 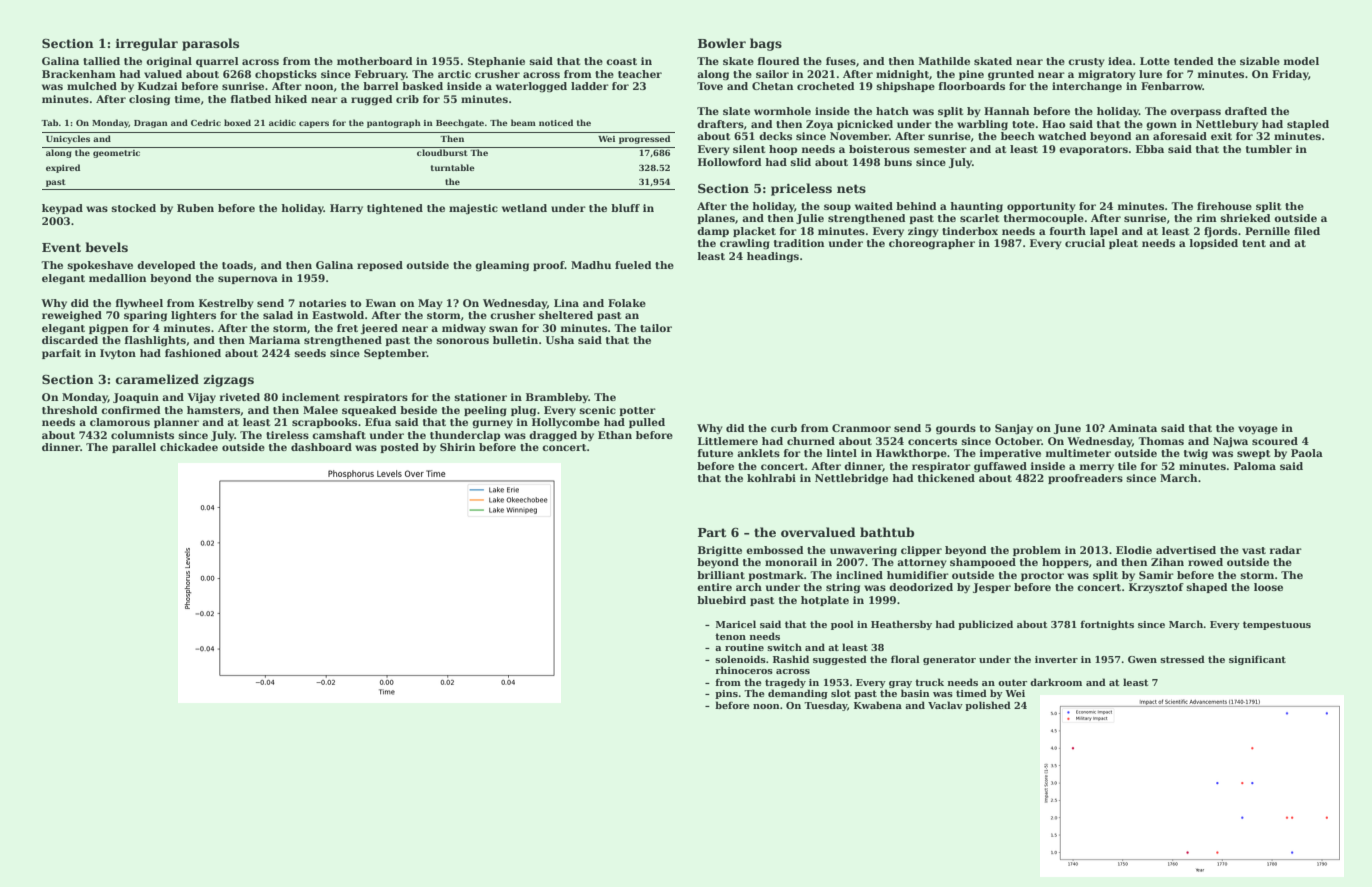 I want to click on lopsided, so click(x=1214, y=244).
